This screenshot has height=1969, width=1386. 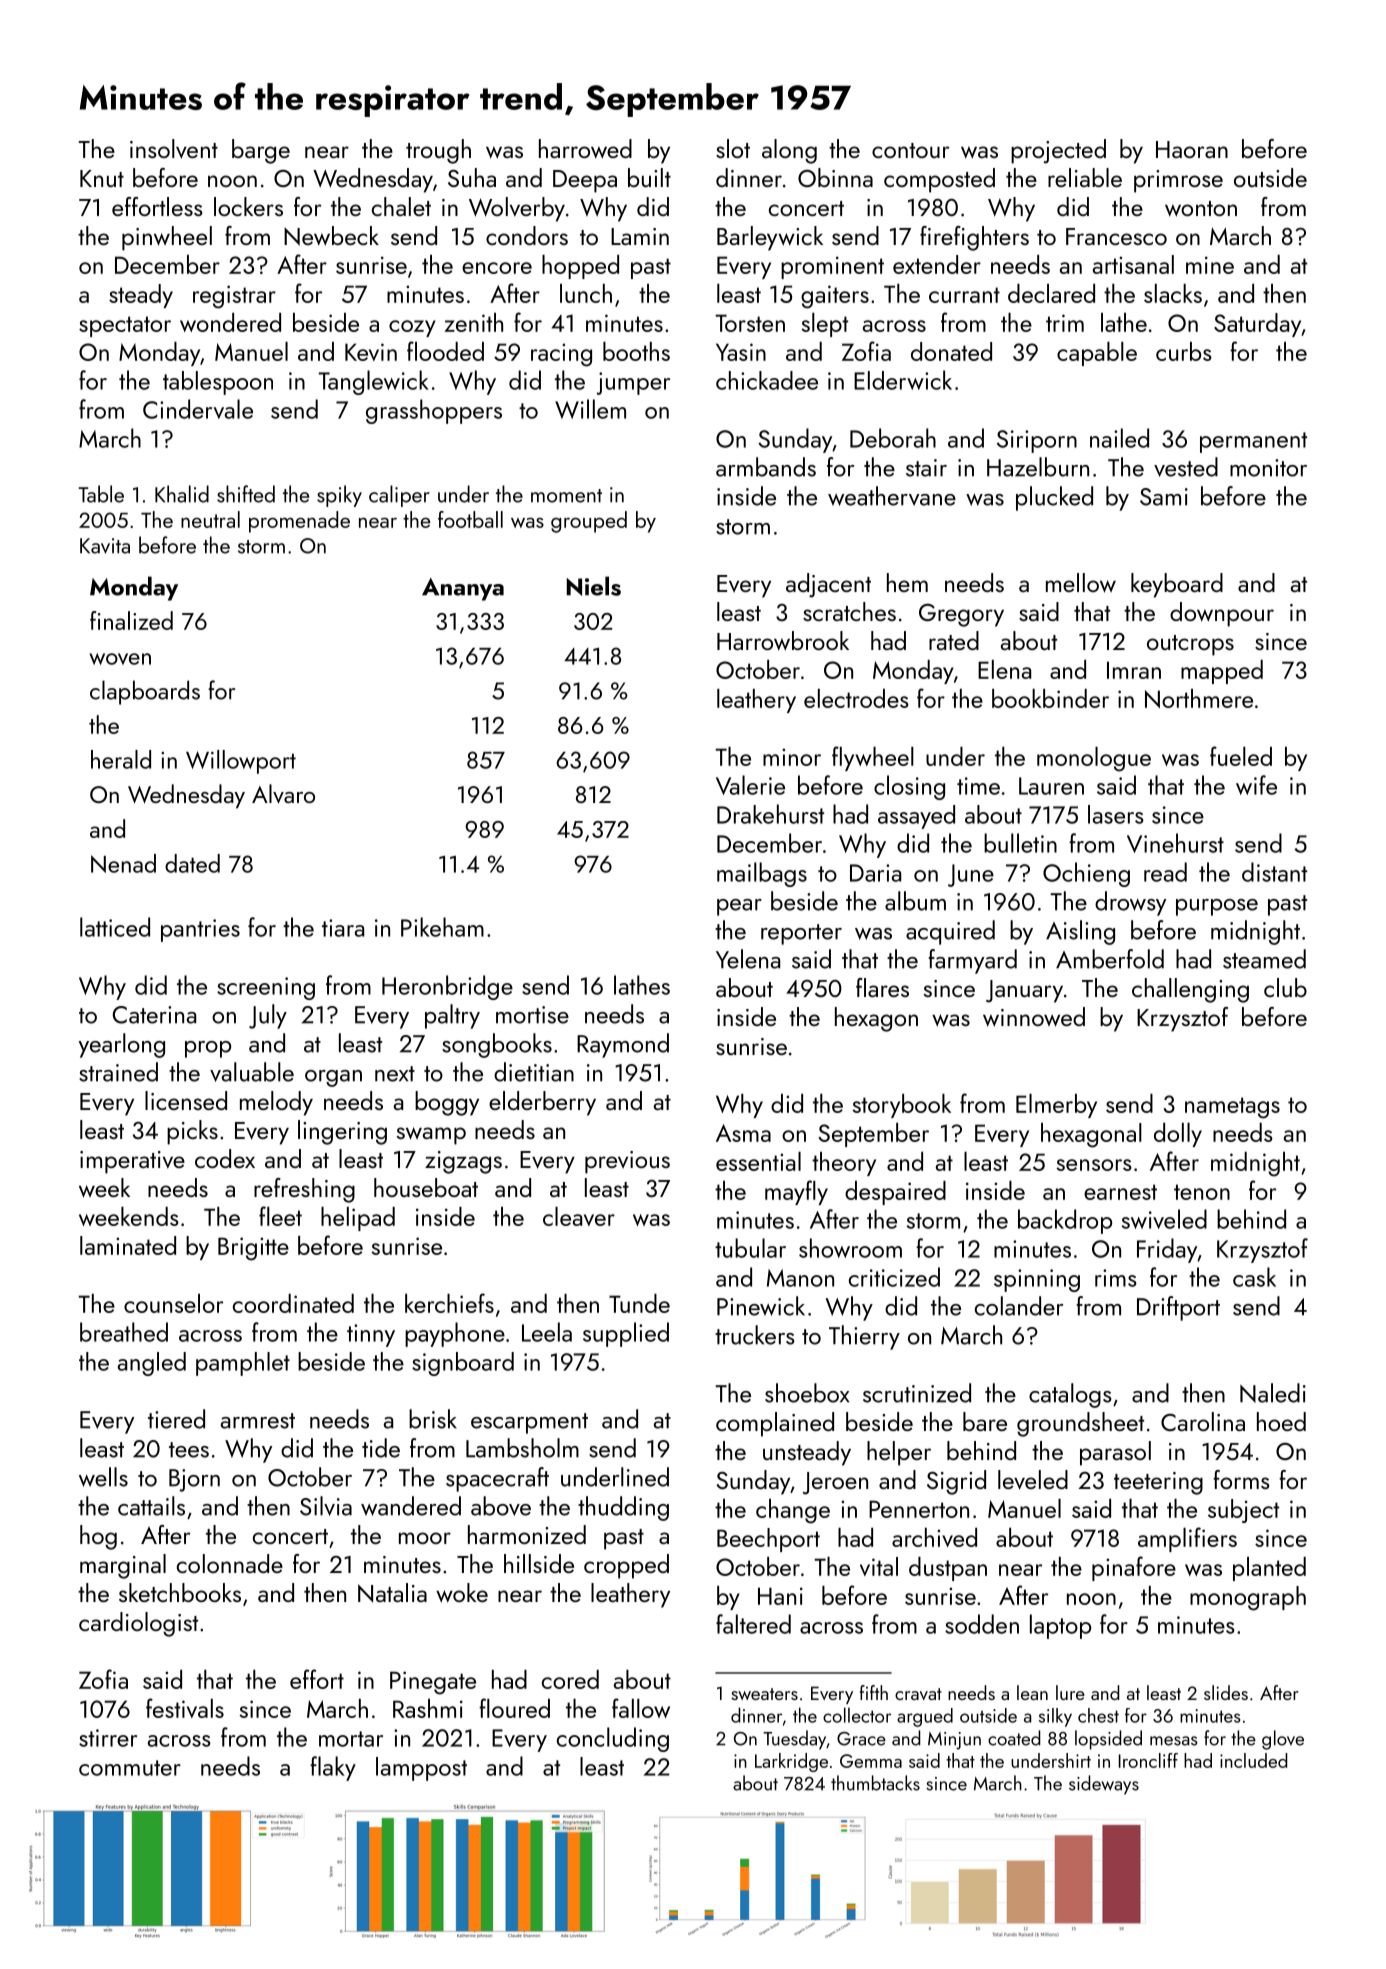 I want to click on Siriporn, so click(x=1037, y=441).
